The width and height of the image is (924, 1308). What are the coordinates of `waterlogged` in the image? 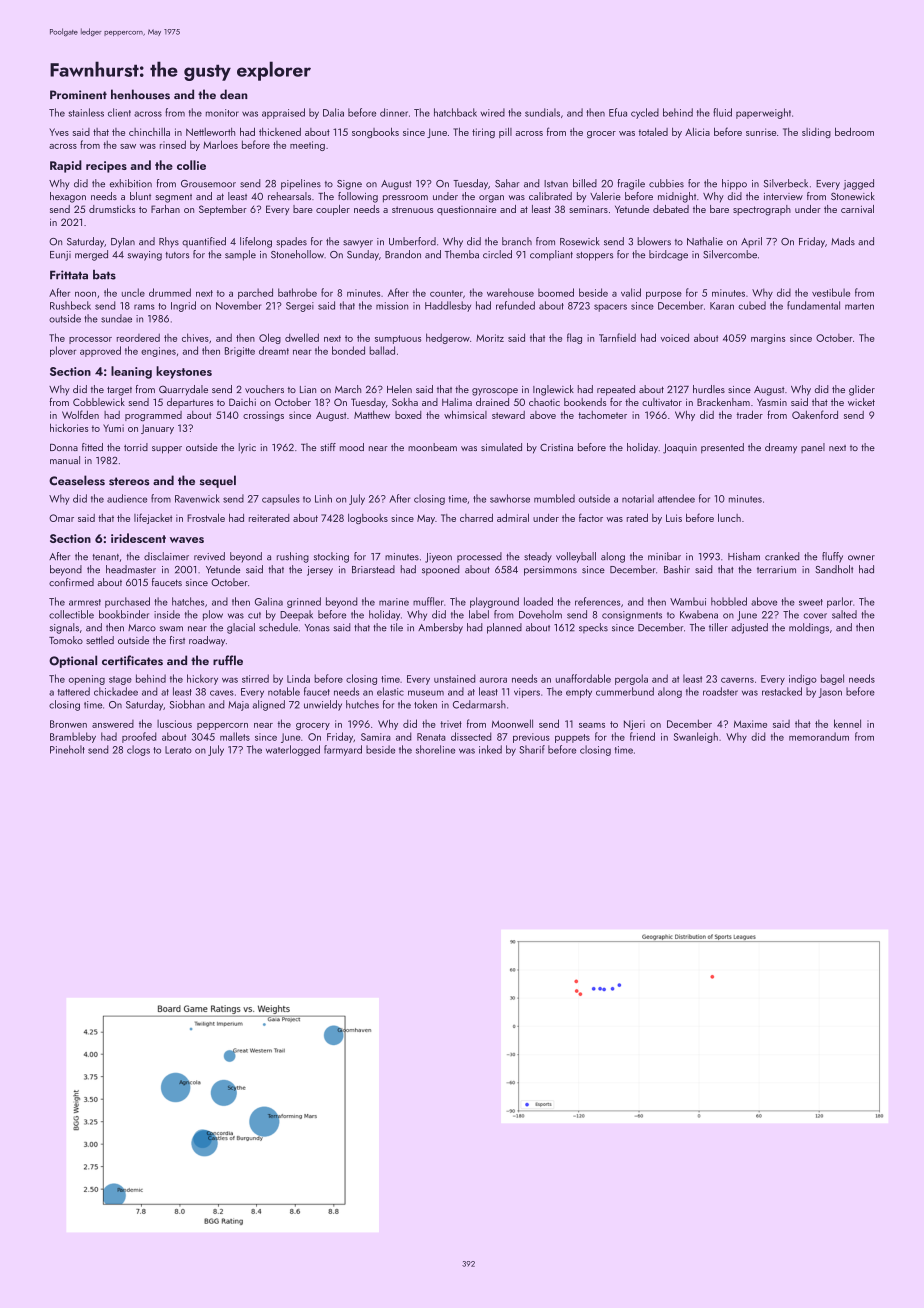 It's located at (293, 750).
